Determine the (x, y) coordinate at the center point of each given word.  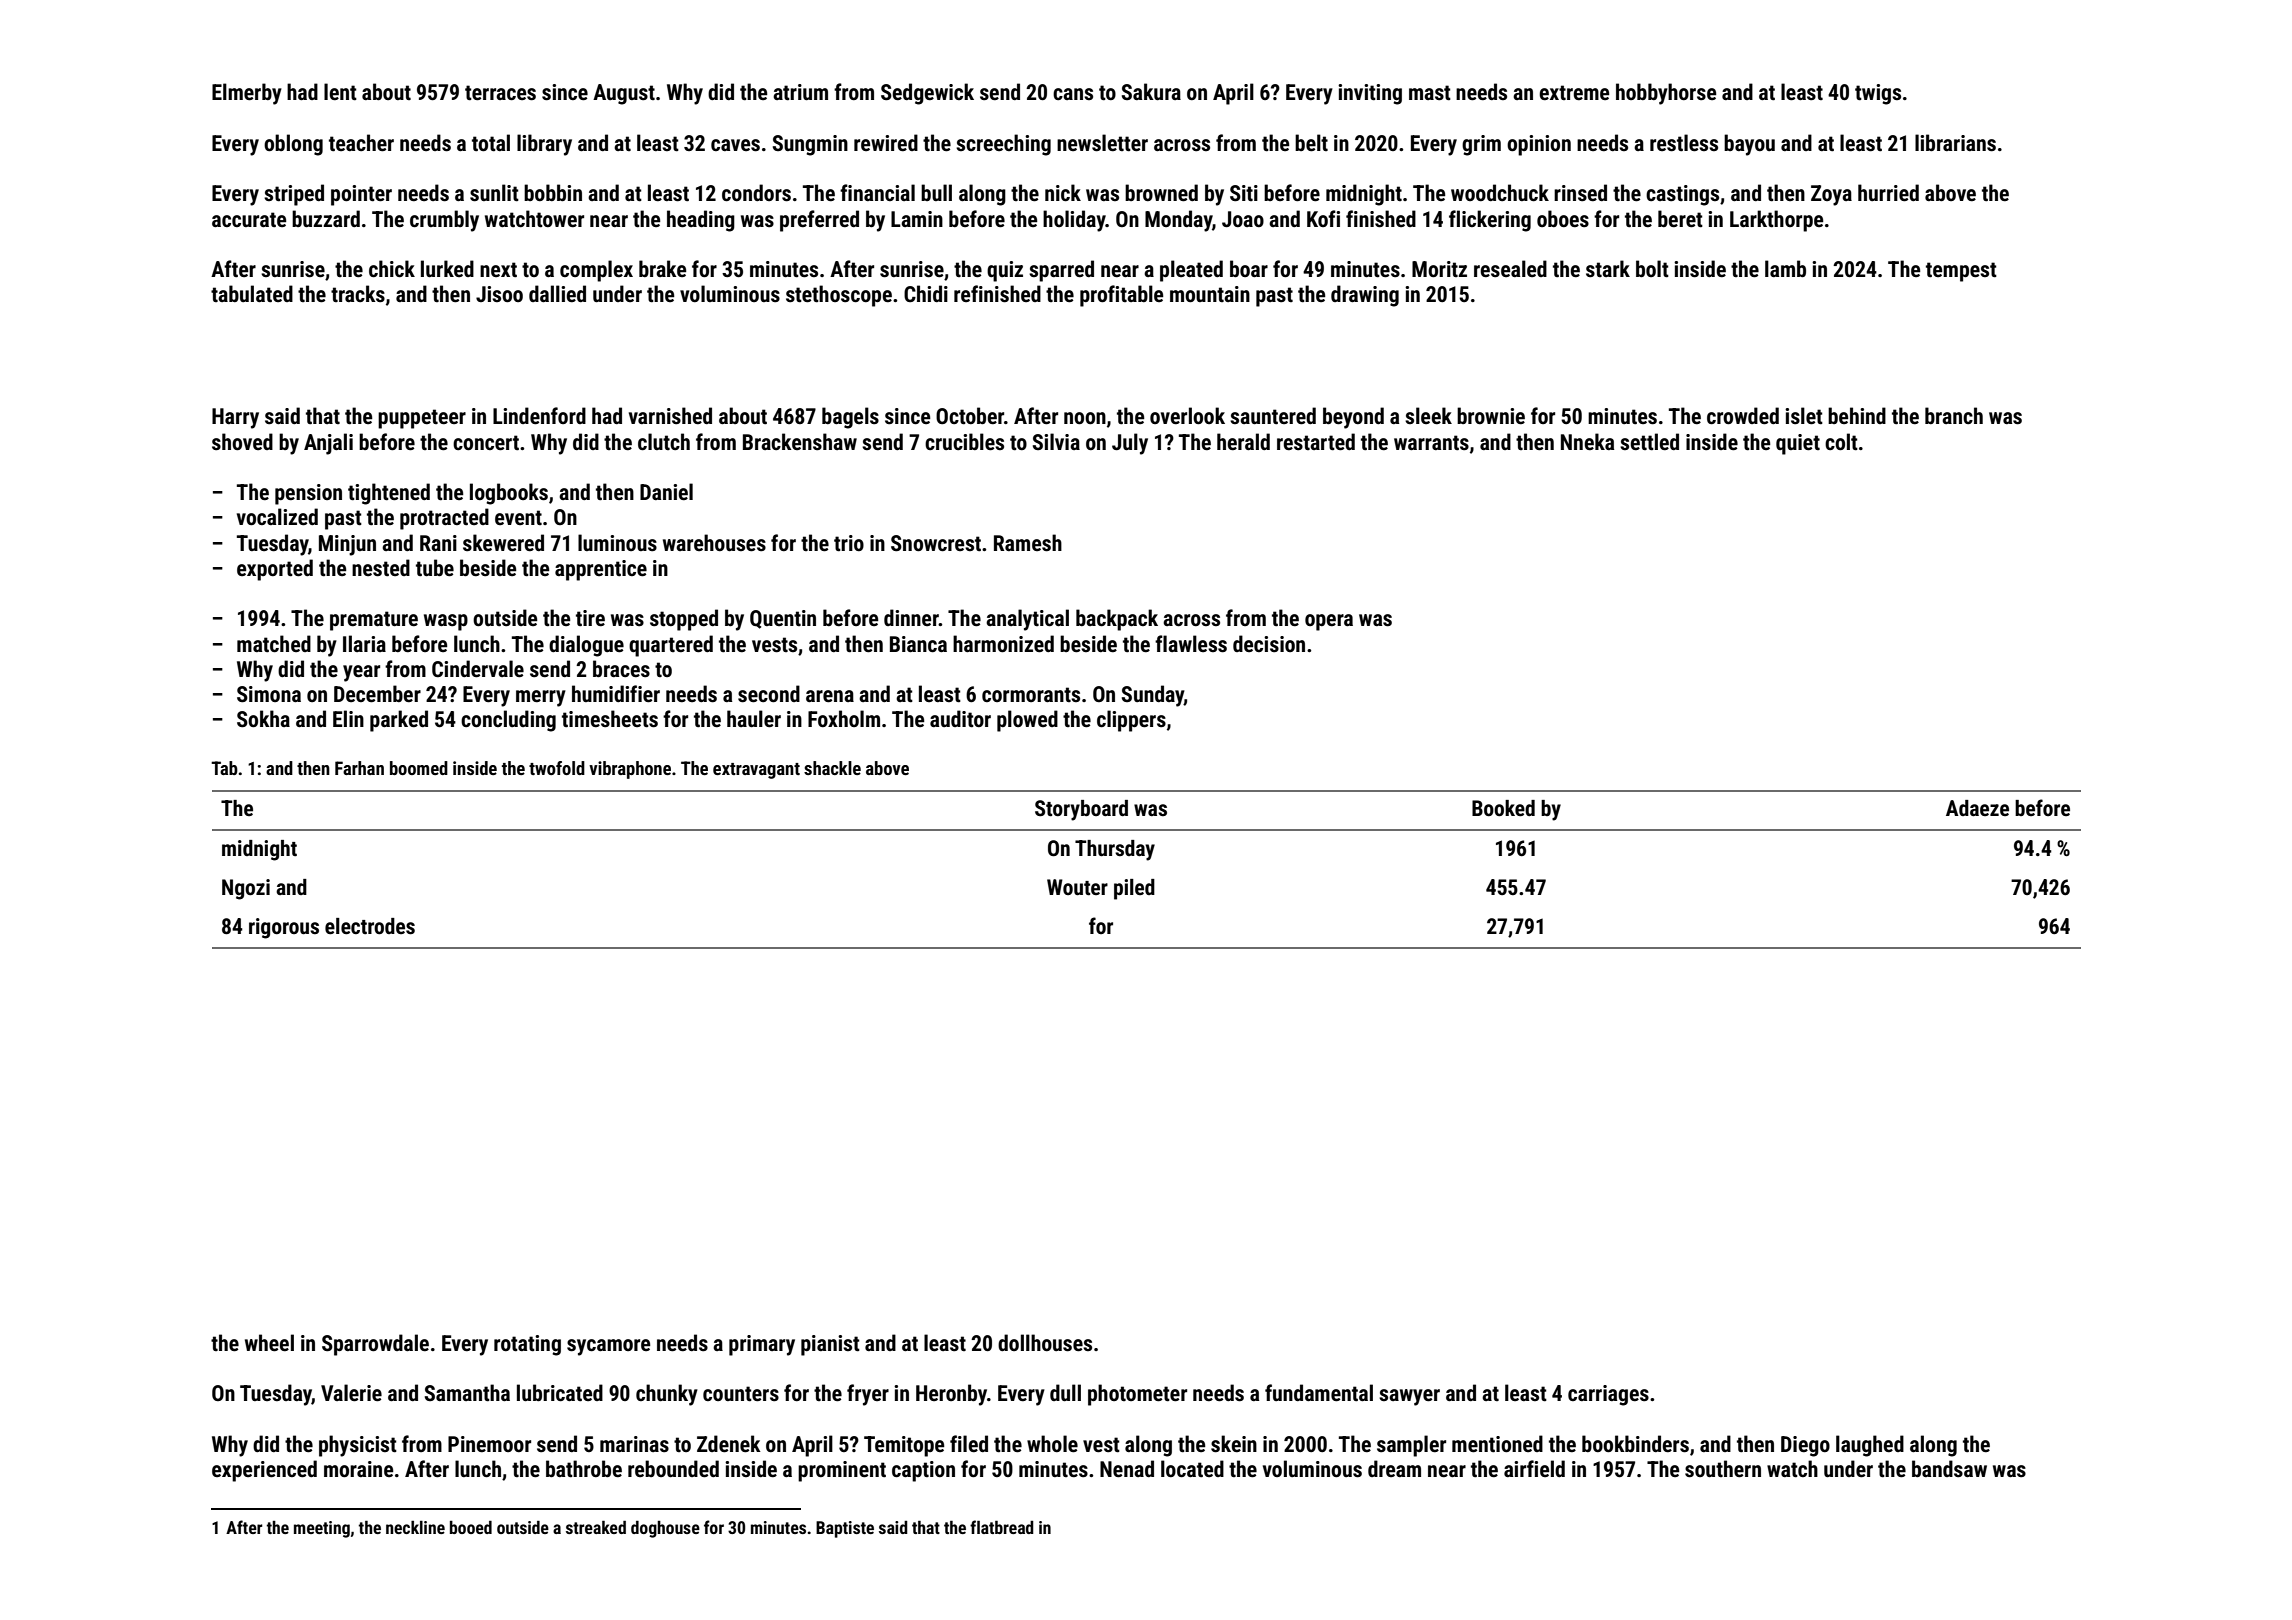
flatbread (1002, 1527)
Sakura (1151, 91)
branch (1954, 415)
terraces (500, 93)
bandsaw (1949, 1469)
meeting (322, 1529)
